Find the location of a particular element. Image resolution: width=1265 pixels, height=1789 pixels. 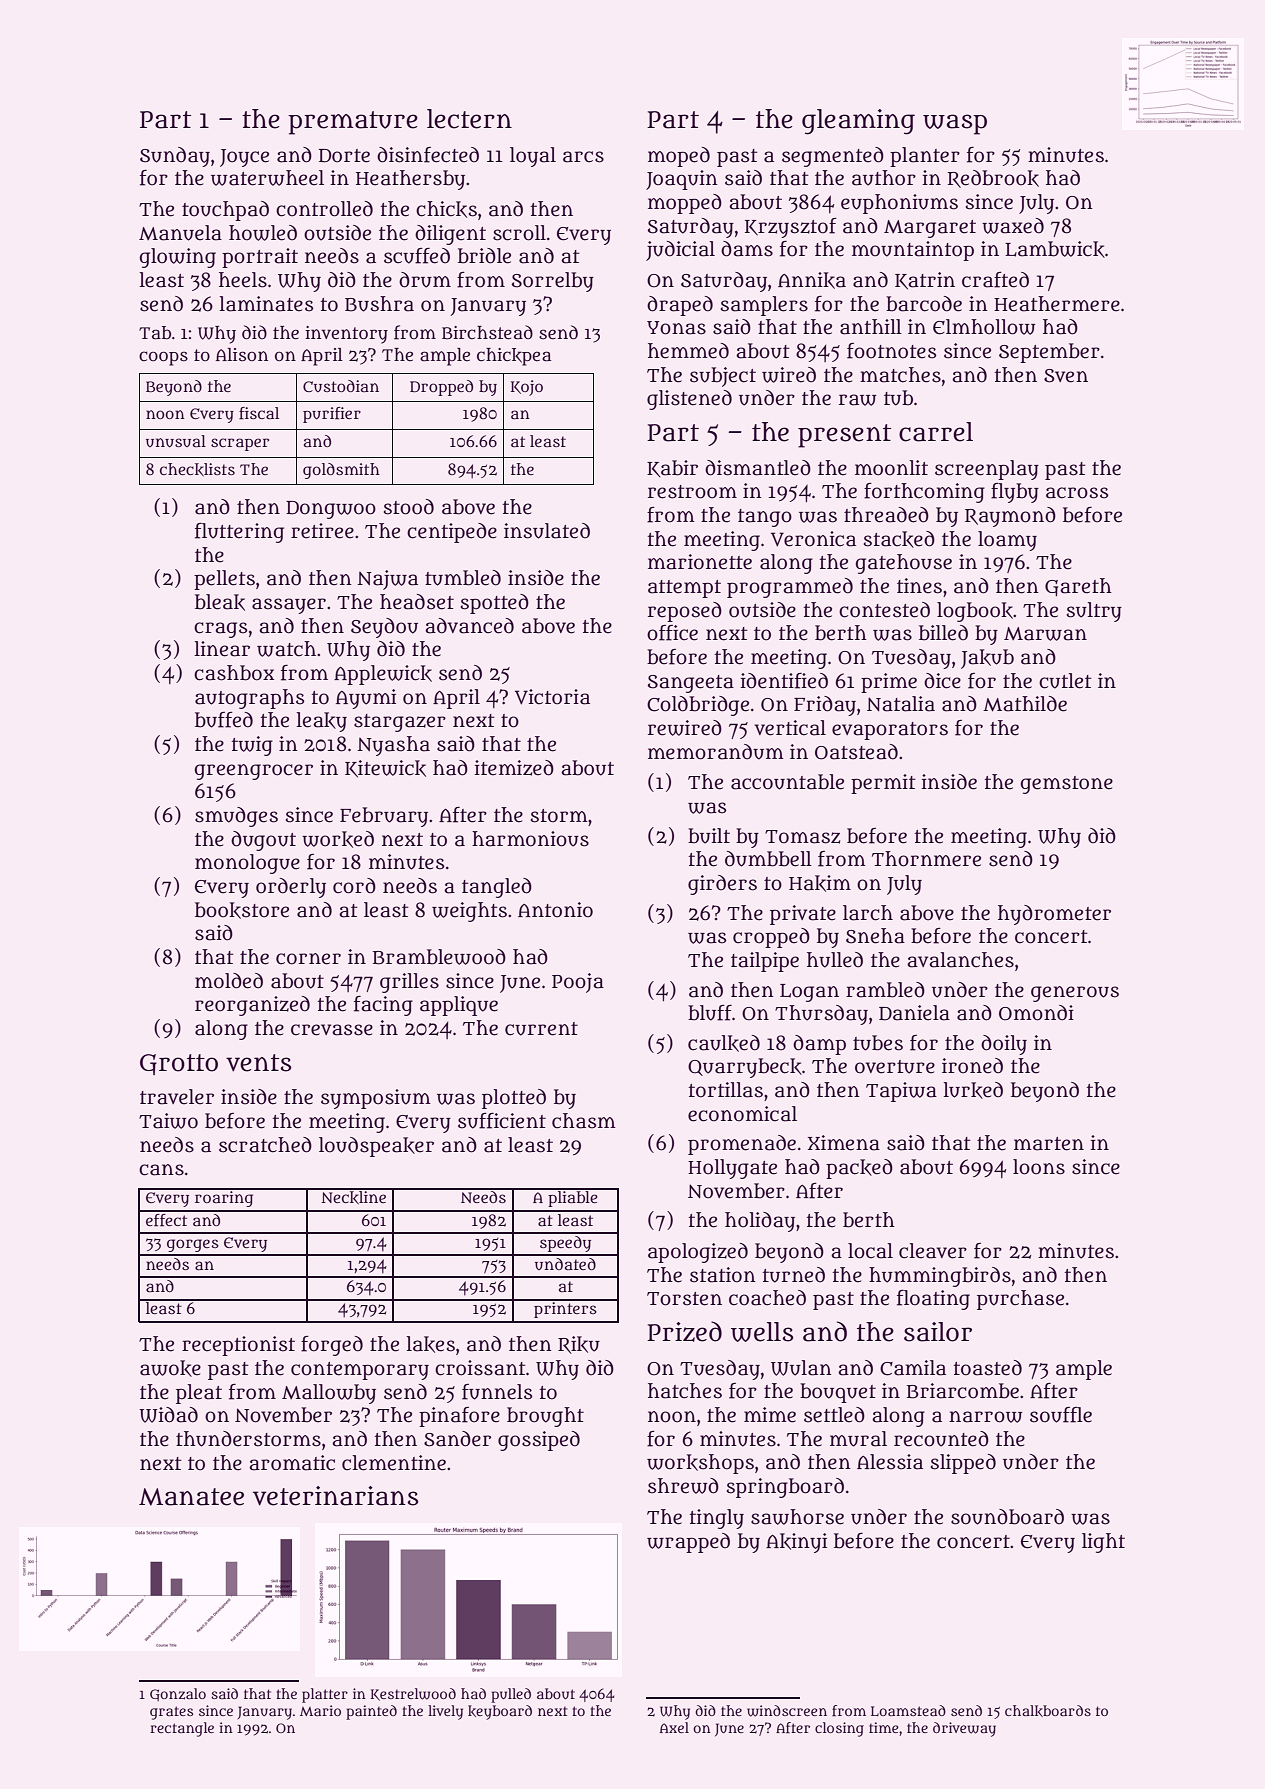

screenplay is located at coordinates (987, 470).
